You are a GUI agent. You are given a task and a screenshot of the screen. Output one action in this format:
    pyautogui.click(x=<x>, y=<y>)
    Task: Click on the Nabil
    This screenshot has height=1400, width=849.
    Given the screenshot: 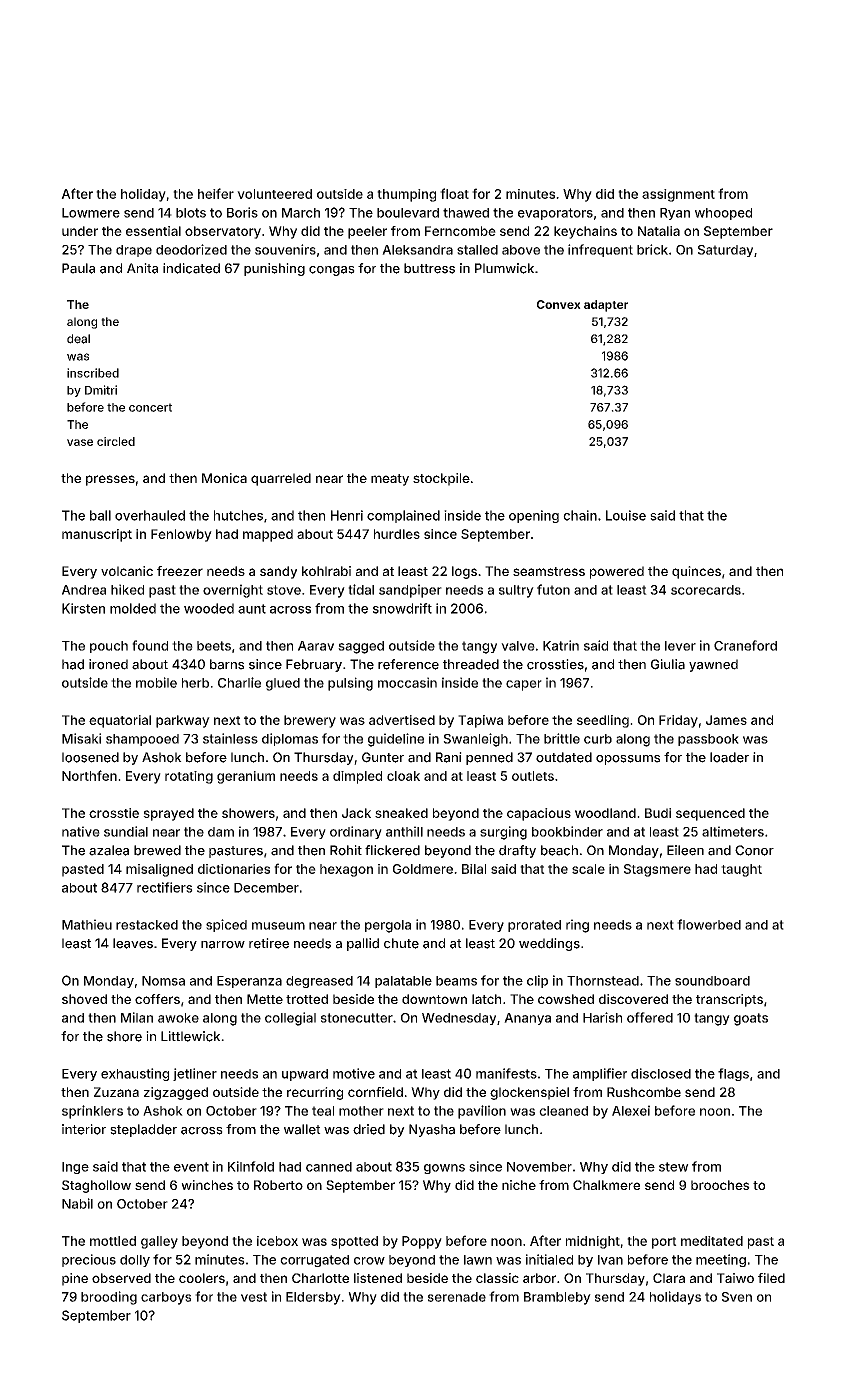 What is the action you would take?
    pyautogui.click(x=77, y=1203)
